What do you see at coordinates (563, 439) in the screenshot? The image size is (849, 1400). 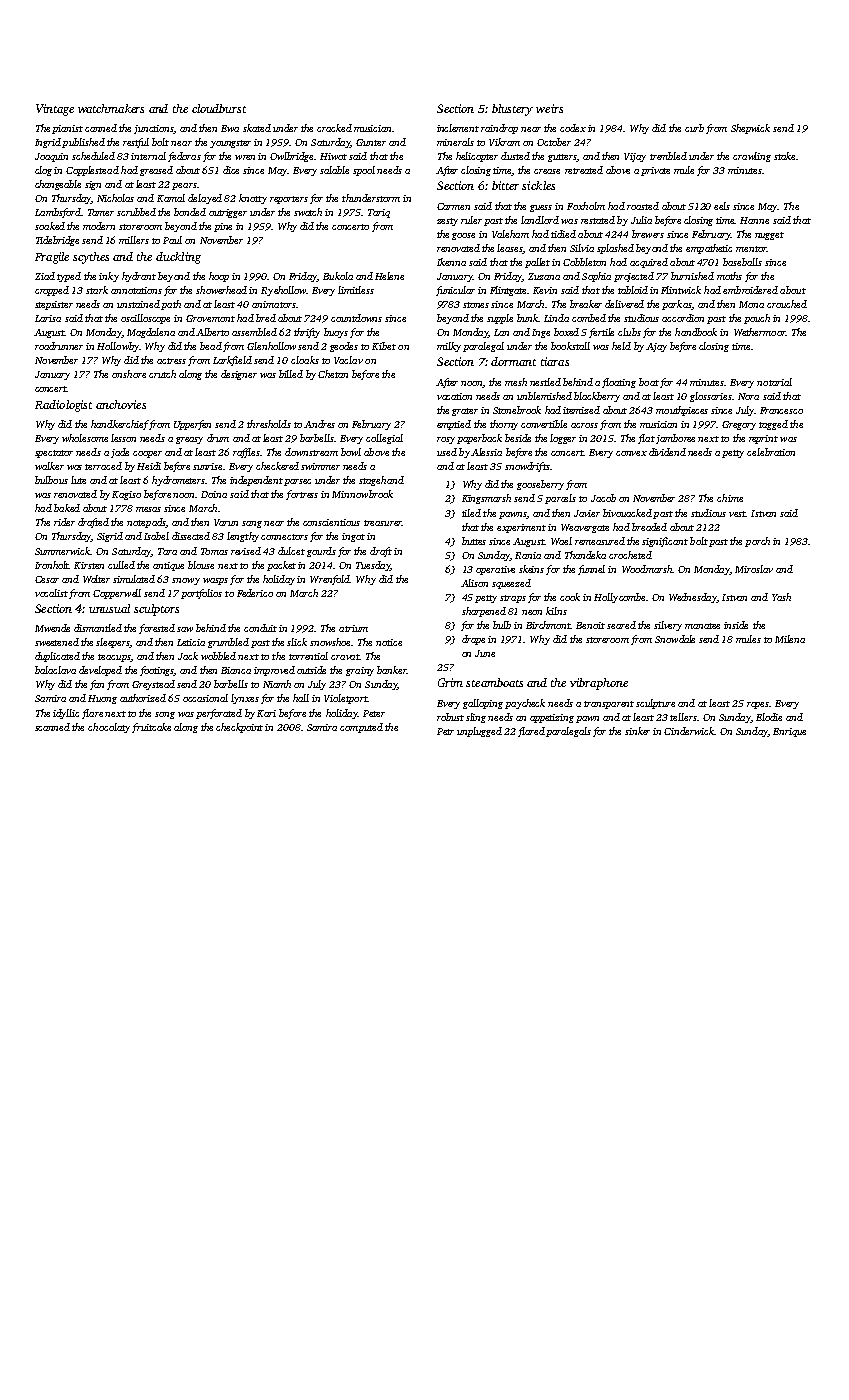 I see `logger` at bounding box center [563, 439].
